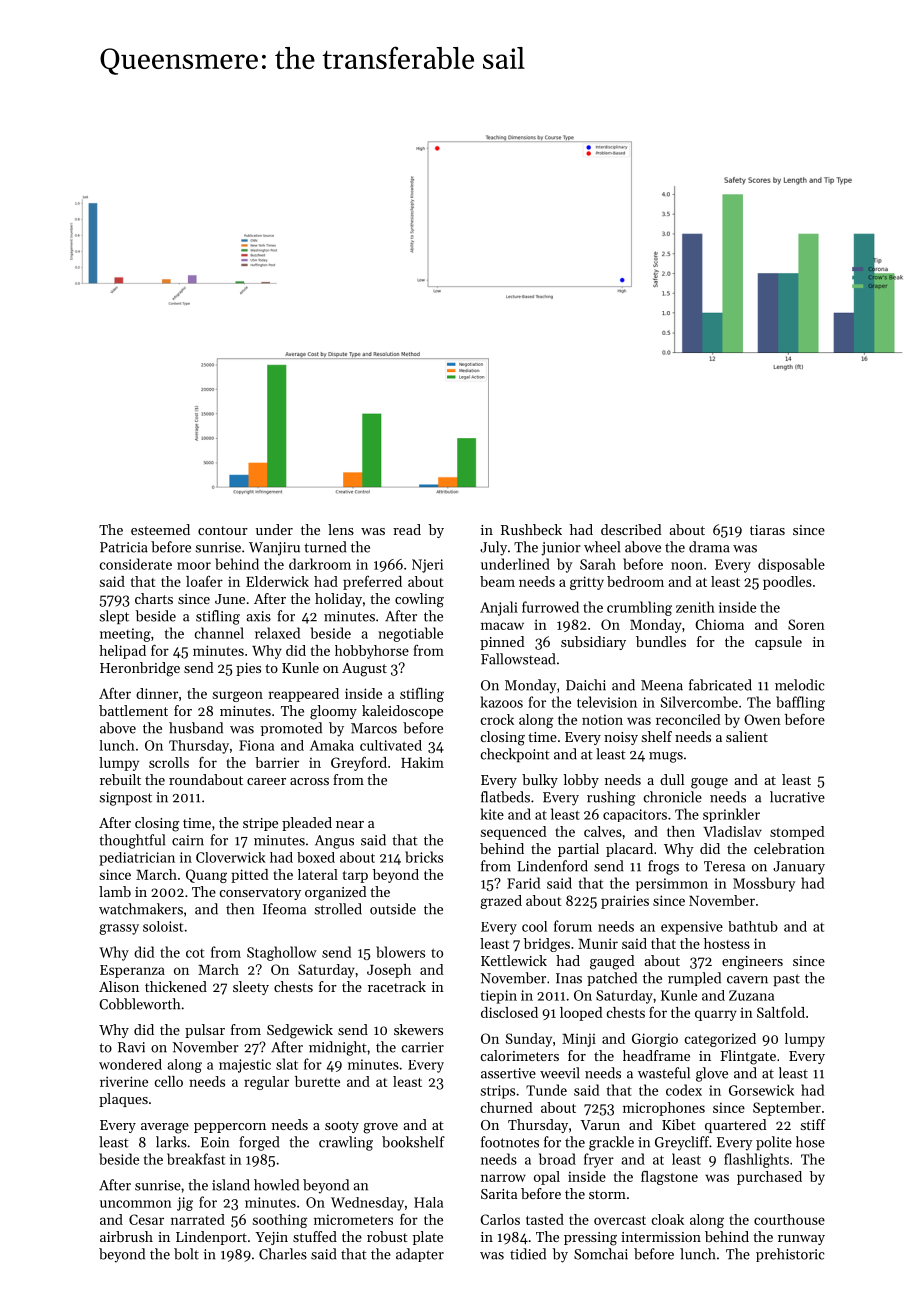 This page has height=1308, width=924. What do you see at coordinates (407, 529) in the page?
I see `read` at bounding box center [407, 529].
